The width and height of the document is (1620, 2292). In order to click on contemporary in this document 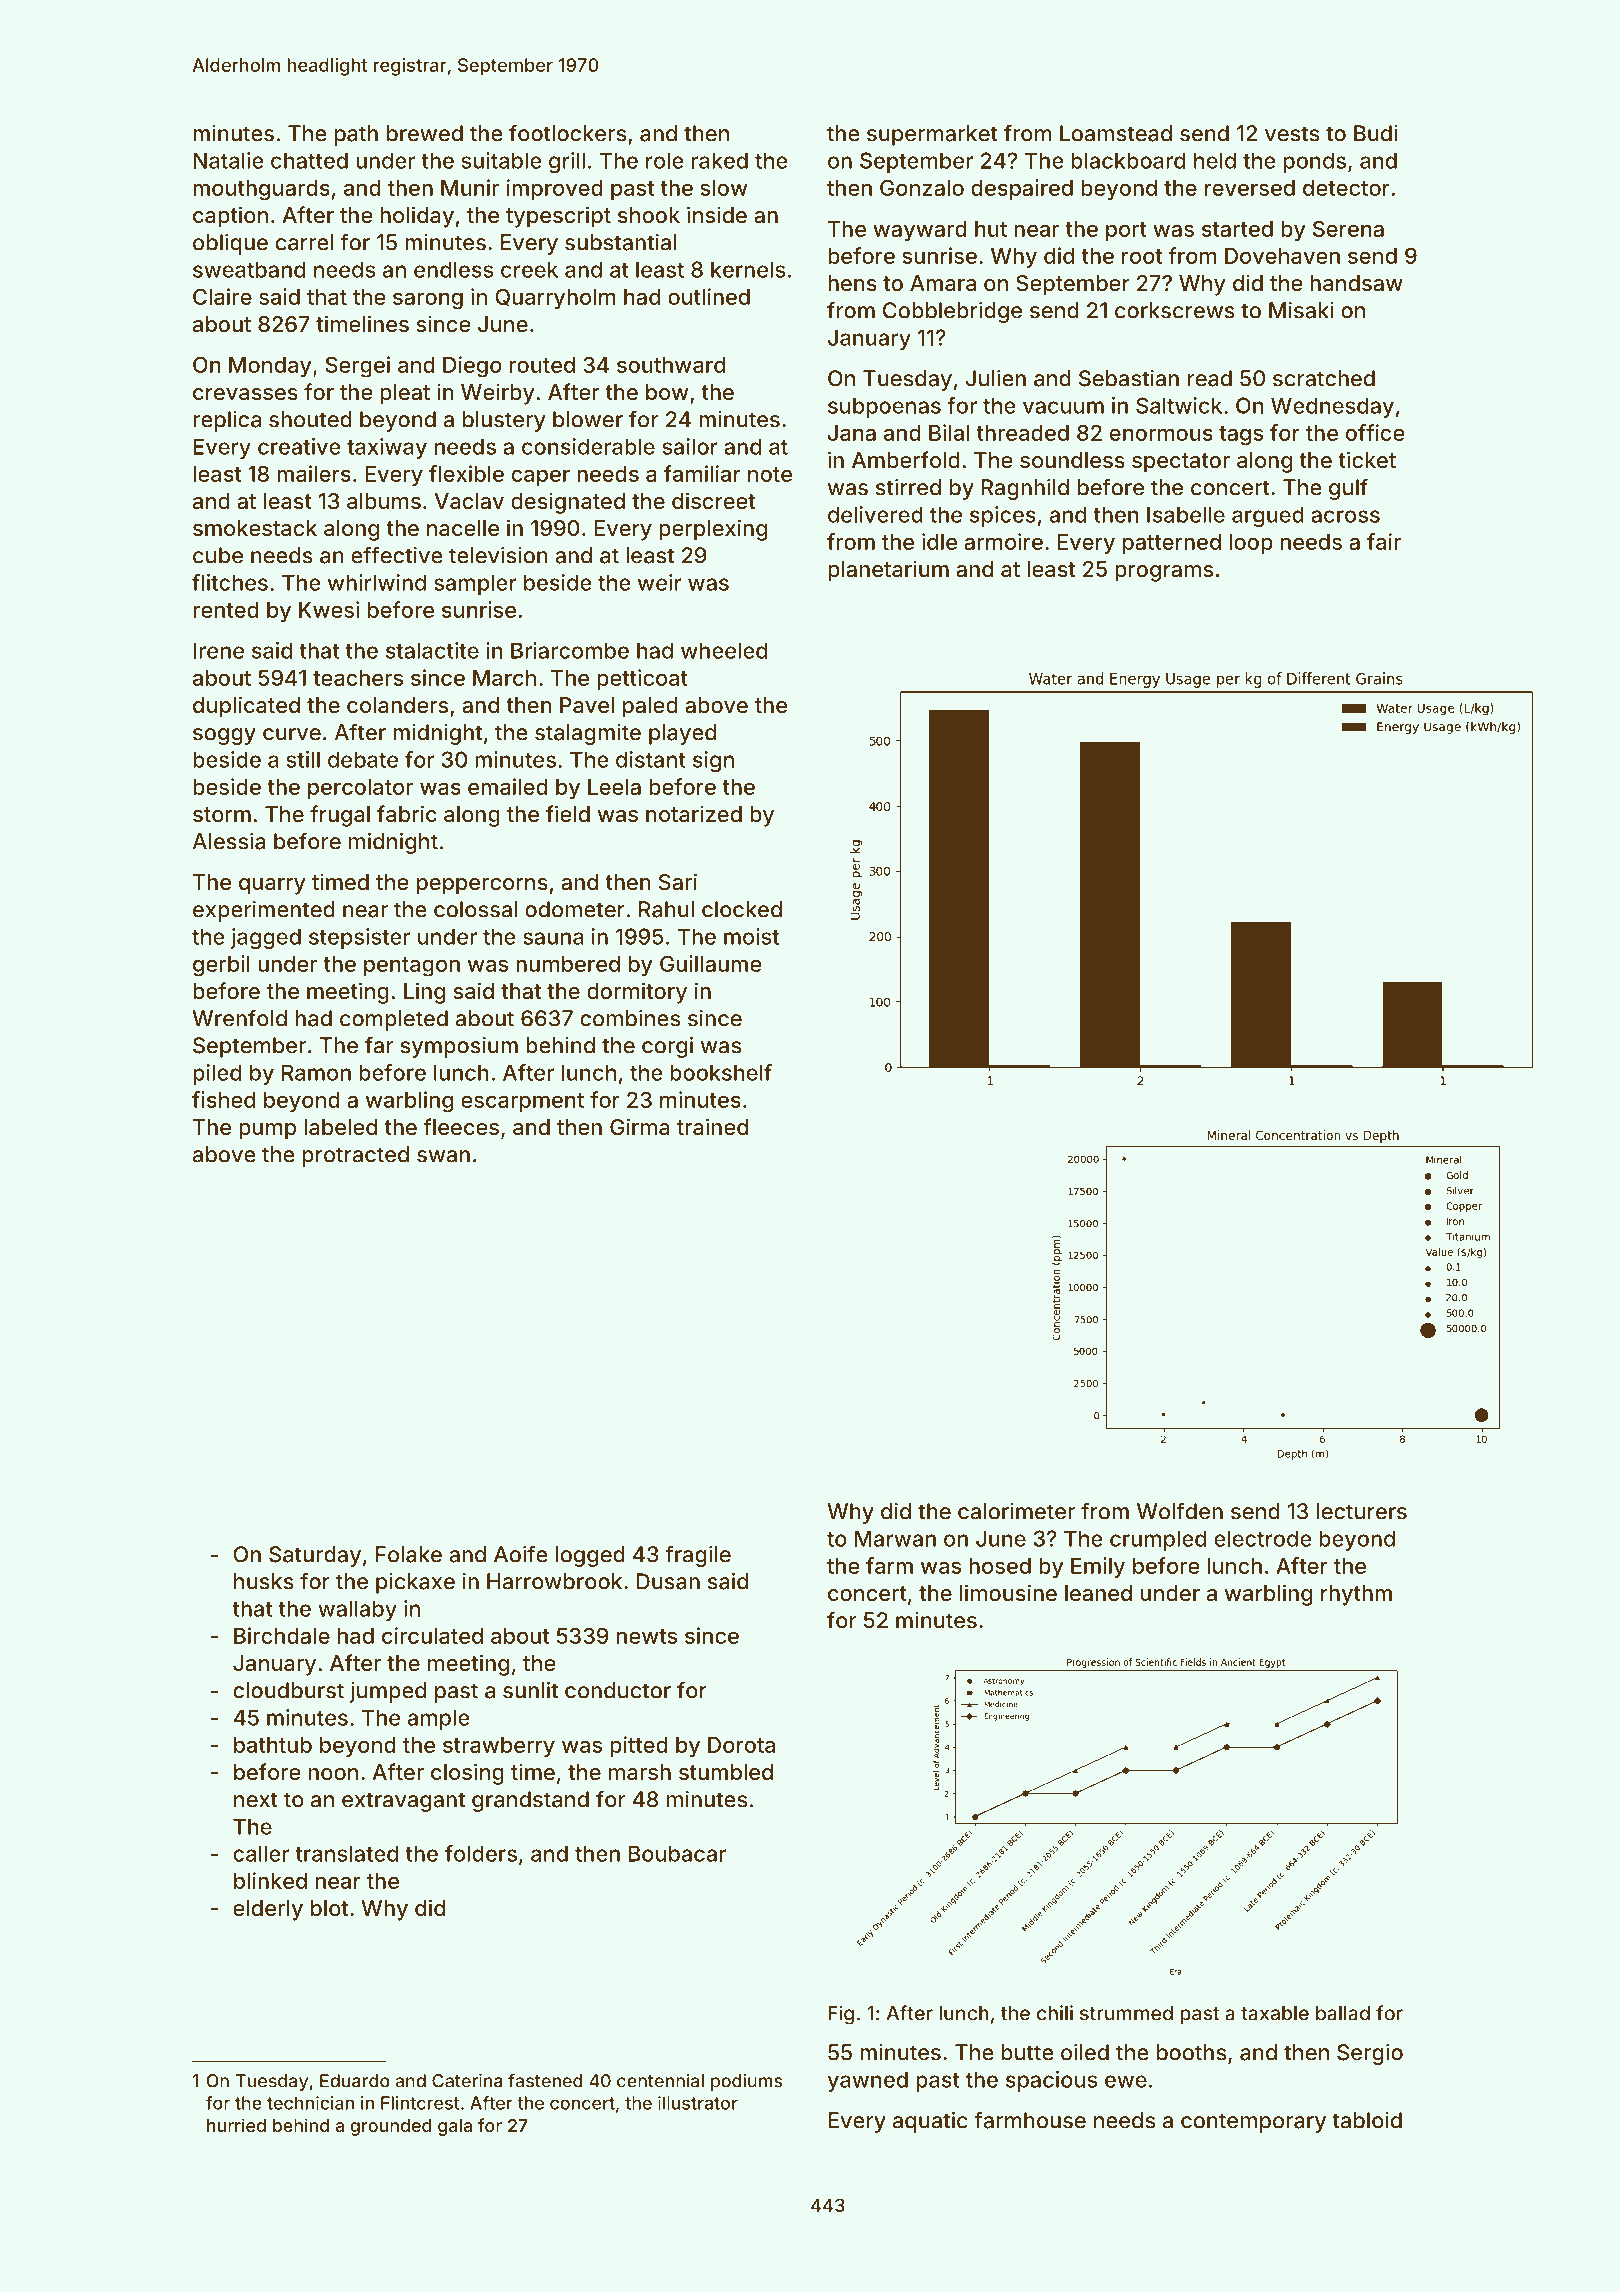, I will do `click(1253, 2123)`.
